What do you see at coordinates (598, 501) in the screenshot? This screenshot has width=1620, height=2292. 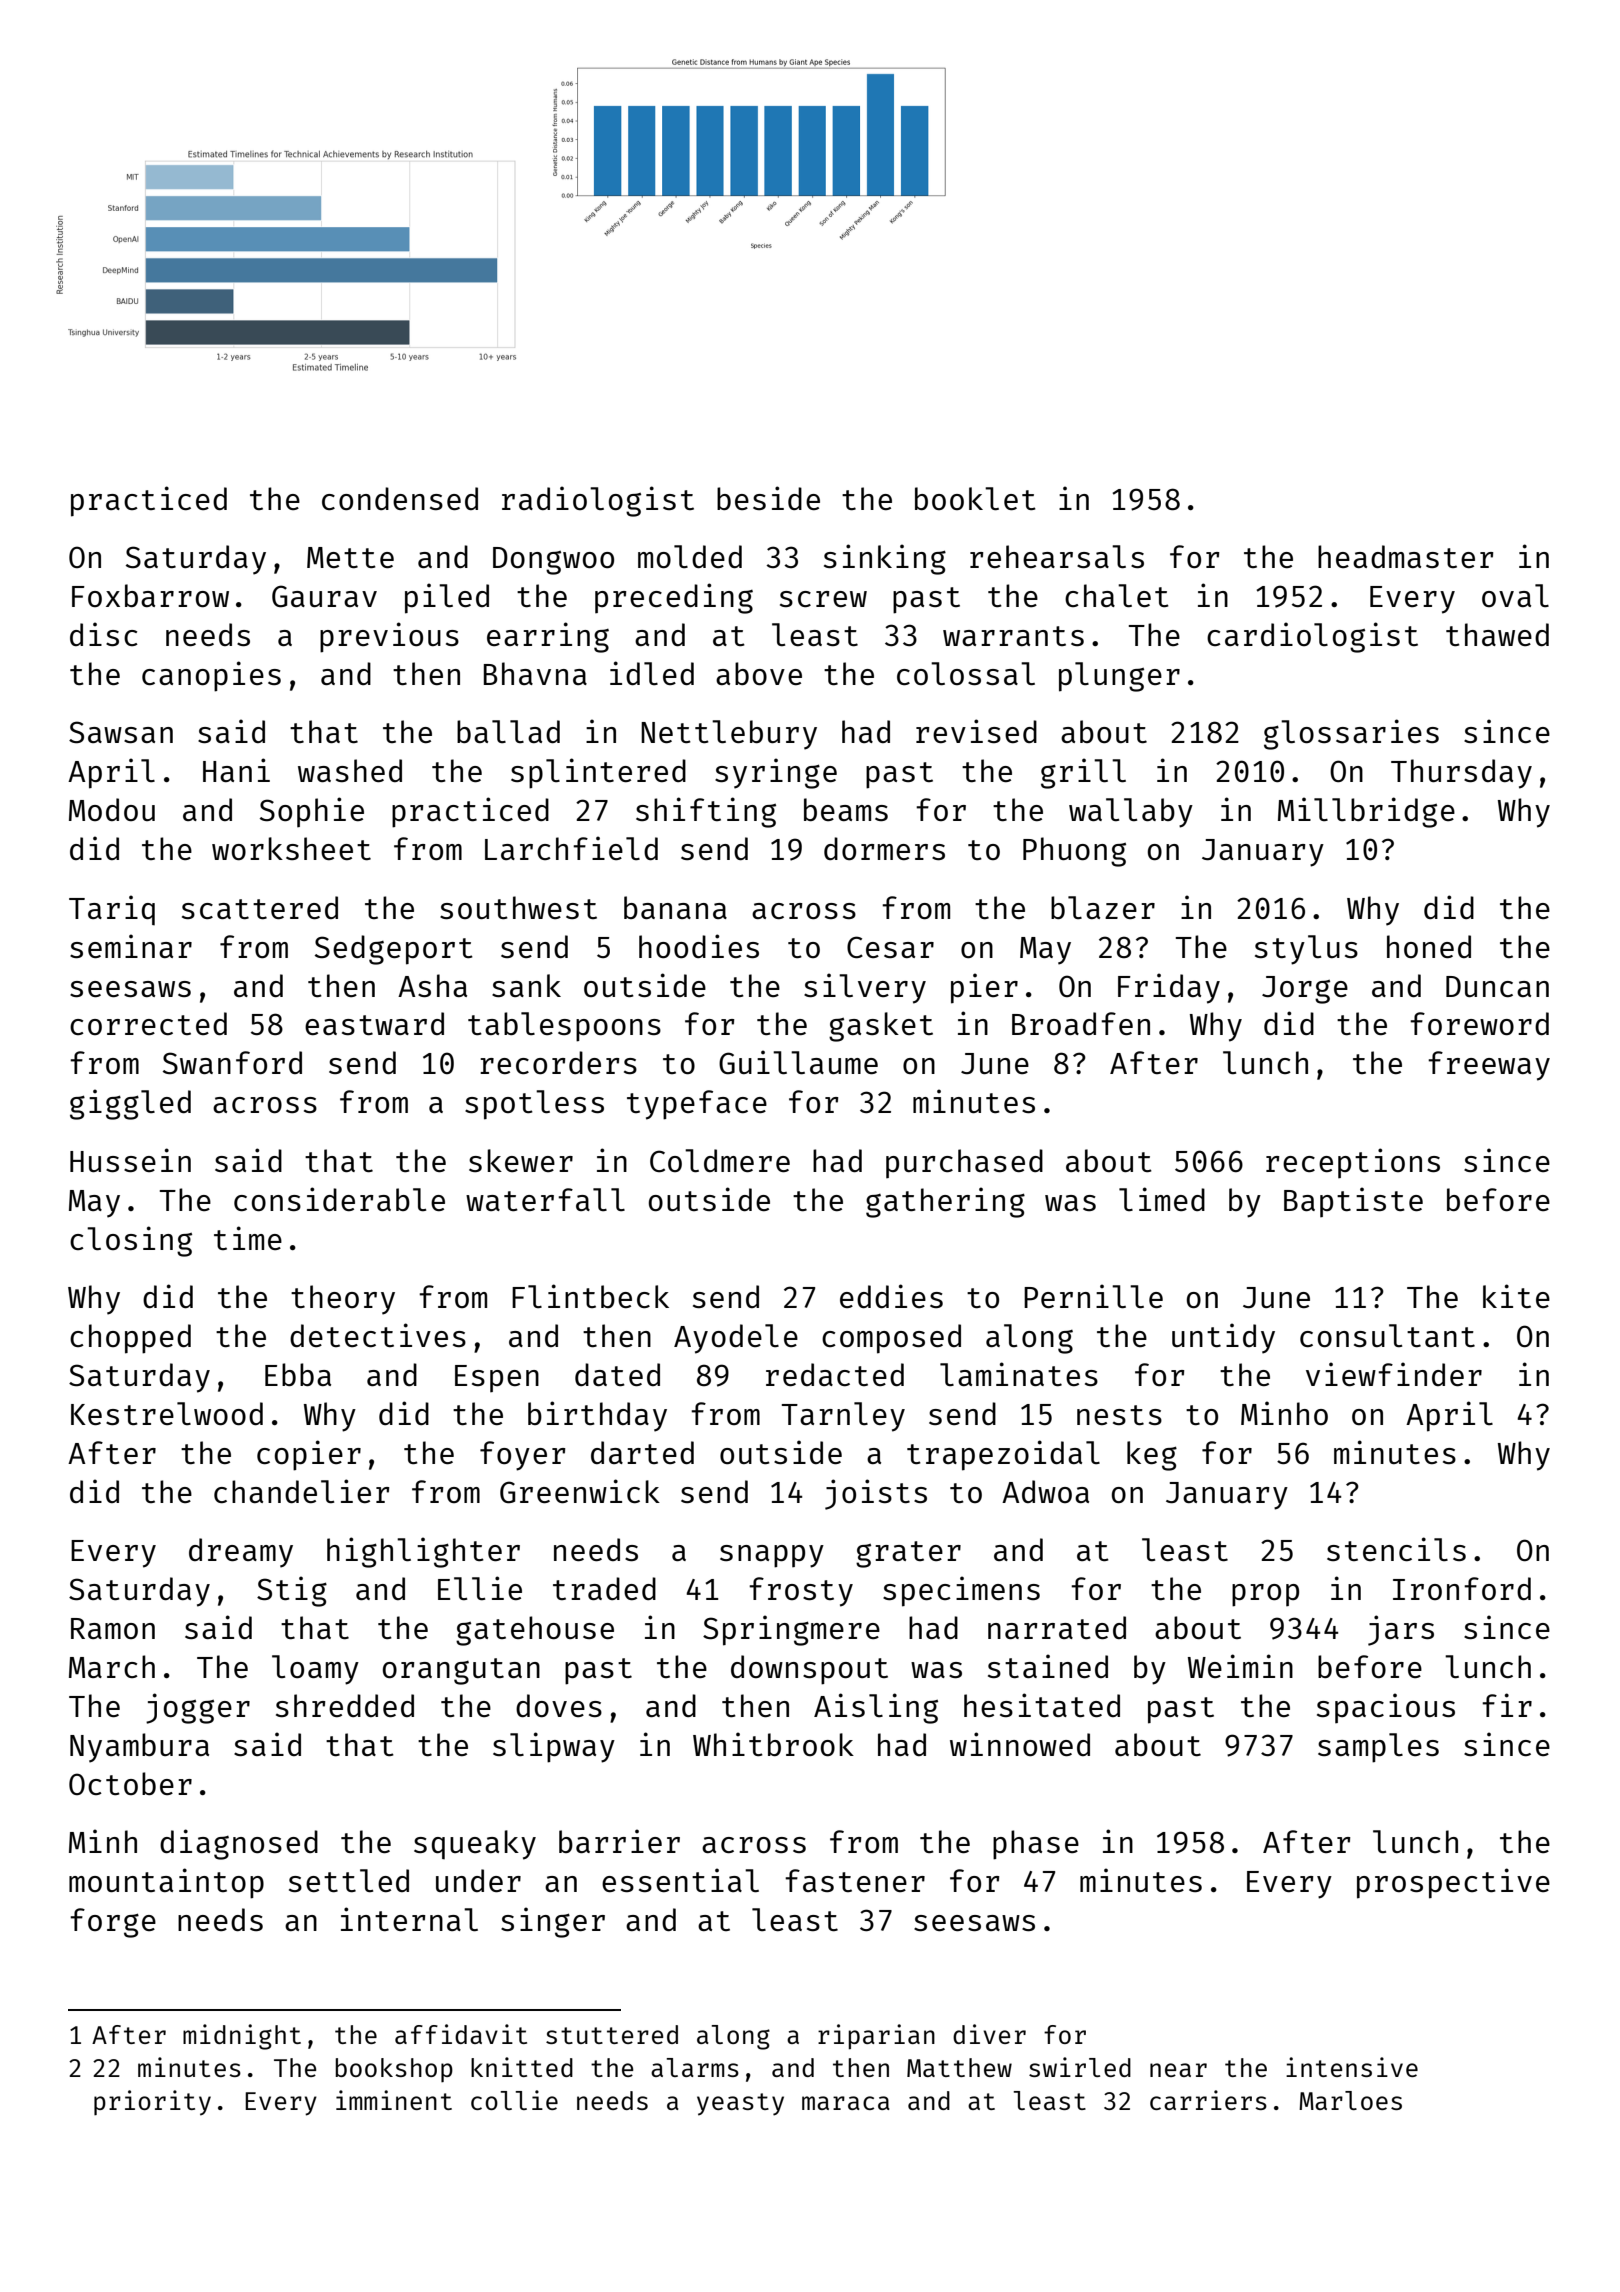 I see `radiologist` at bounding box center [598, 501].
